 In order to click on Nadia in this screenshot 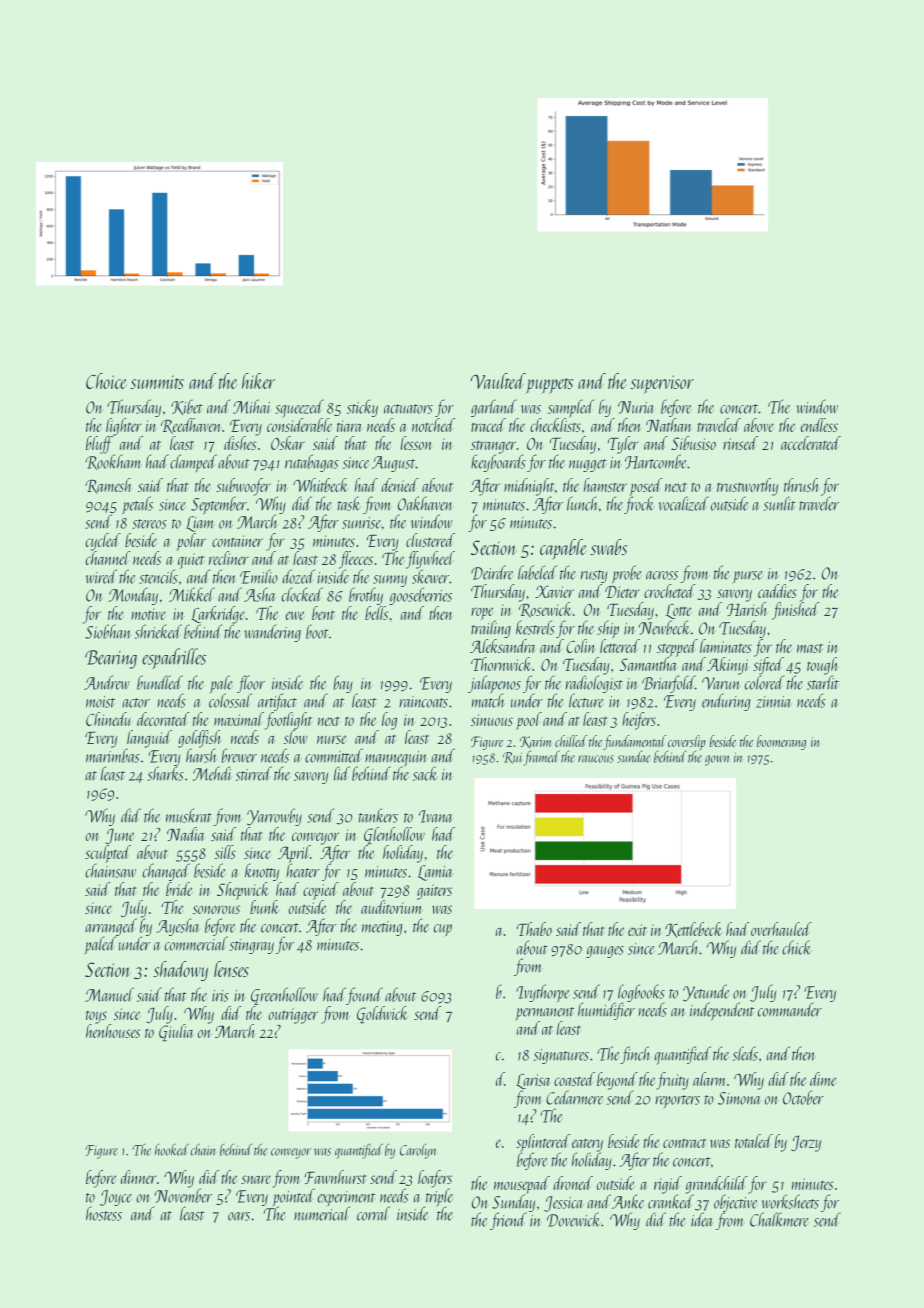, I will do `click(185, 834)`.
